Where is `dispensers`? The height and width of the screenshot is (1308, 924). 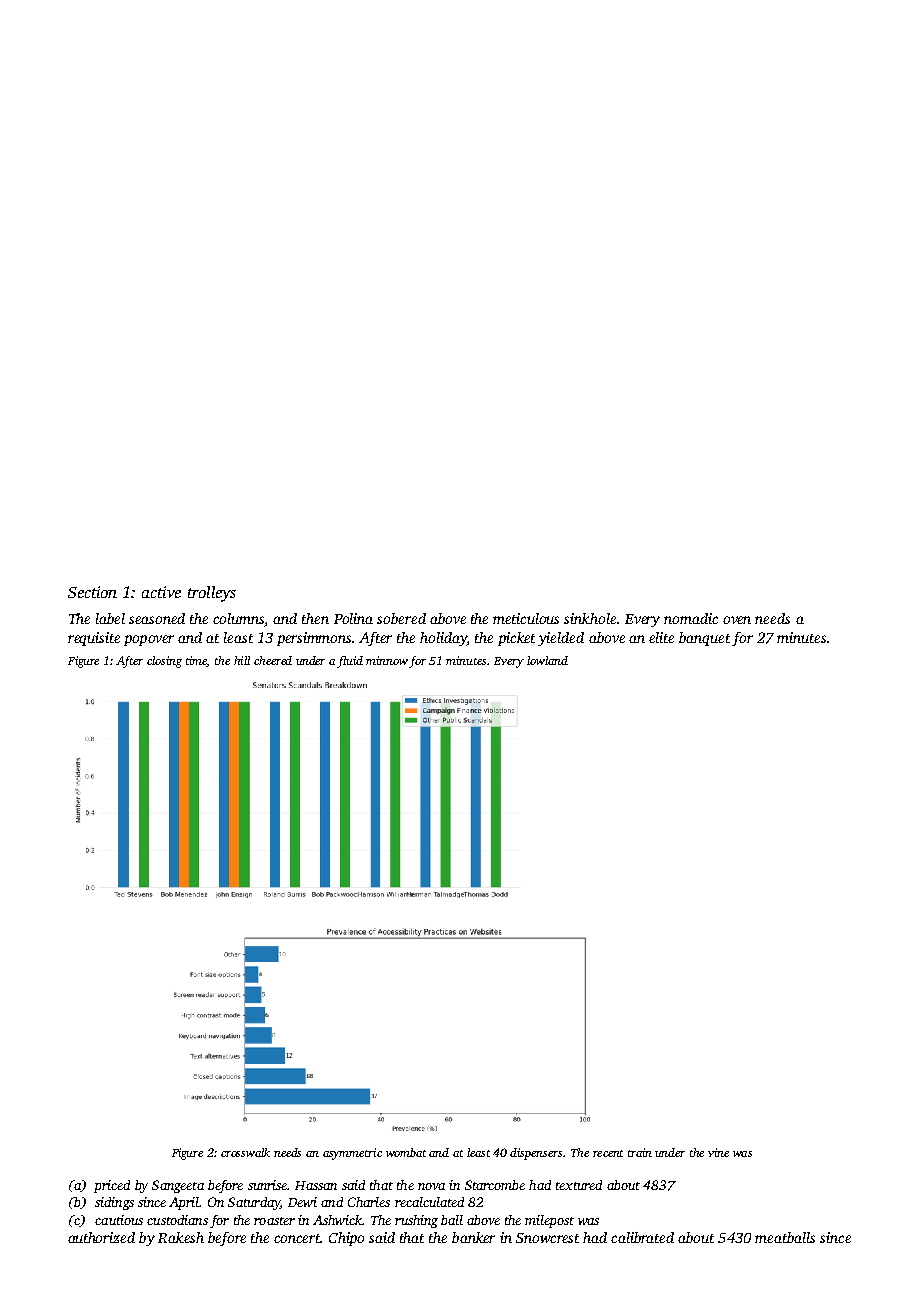 dispensers is located at coordinates (536, 1154).
